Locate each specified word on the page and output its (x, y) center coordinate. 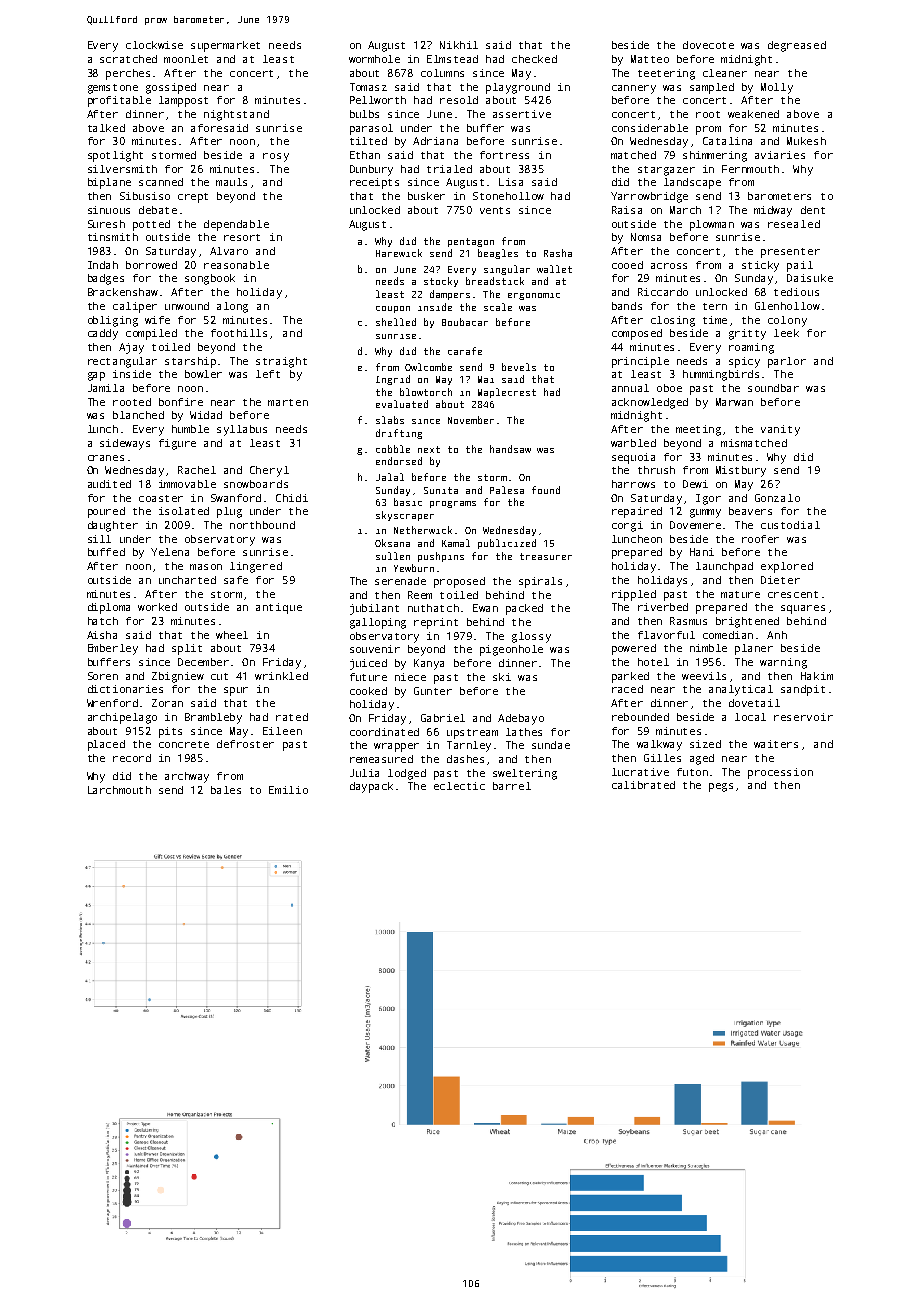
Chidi (292, 498)
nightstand (236, 115)
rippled (634, 595)
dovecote (708, 45)
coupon (393, 309)
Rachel (197, 470)
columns (442, 73)
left (268, 374)
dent (813, 210)
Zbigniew (178, 677)
